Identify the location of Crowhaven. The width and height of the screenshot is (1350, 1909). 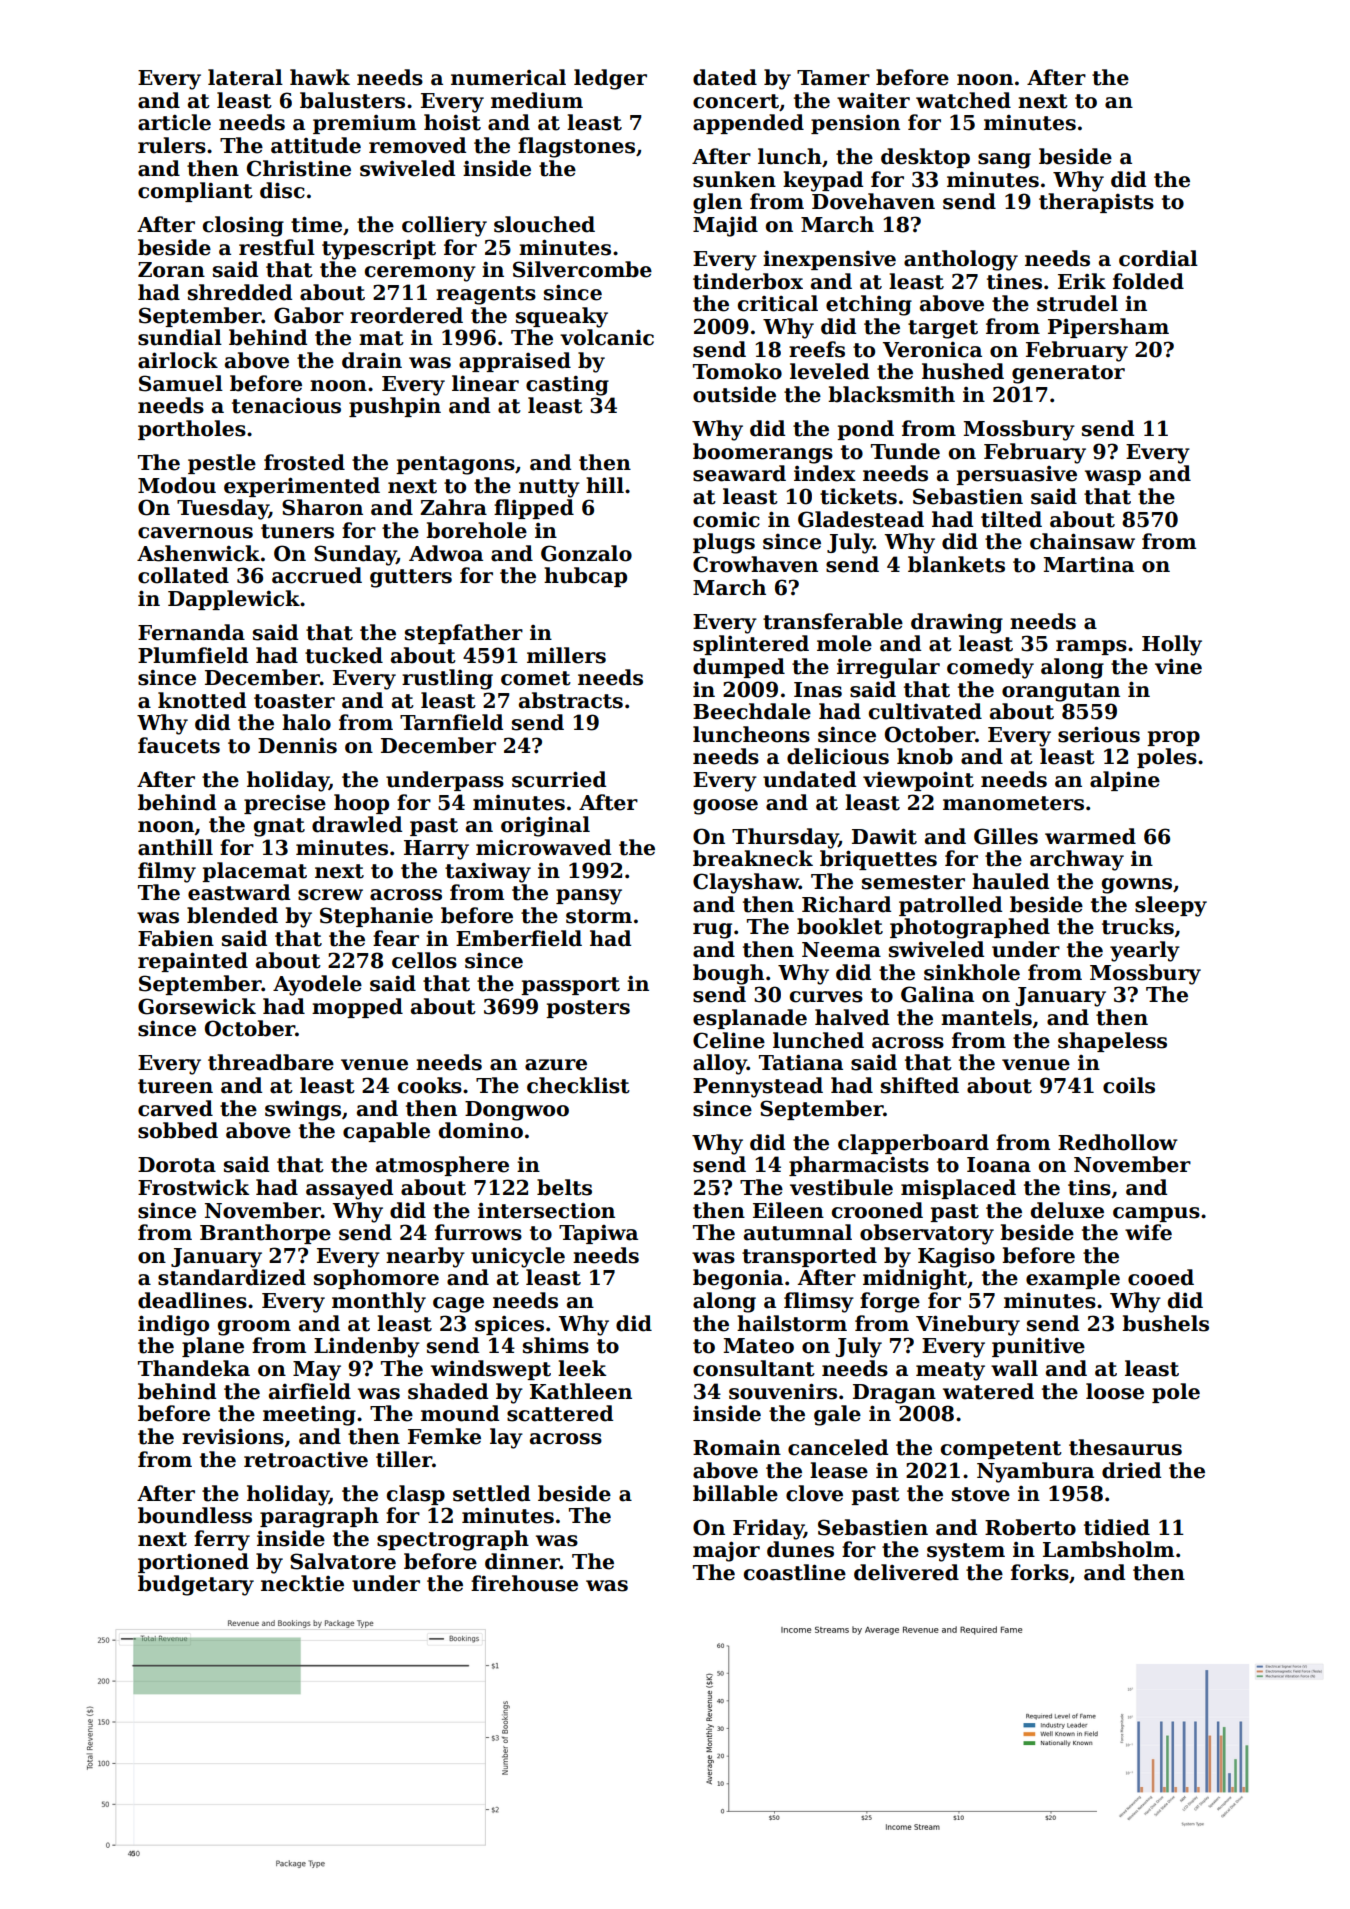
(755, 564).
